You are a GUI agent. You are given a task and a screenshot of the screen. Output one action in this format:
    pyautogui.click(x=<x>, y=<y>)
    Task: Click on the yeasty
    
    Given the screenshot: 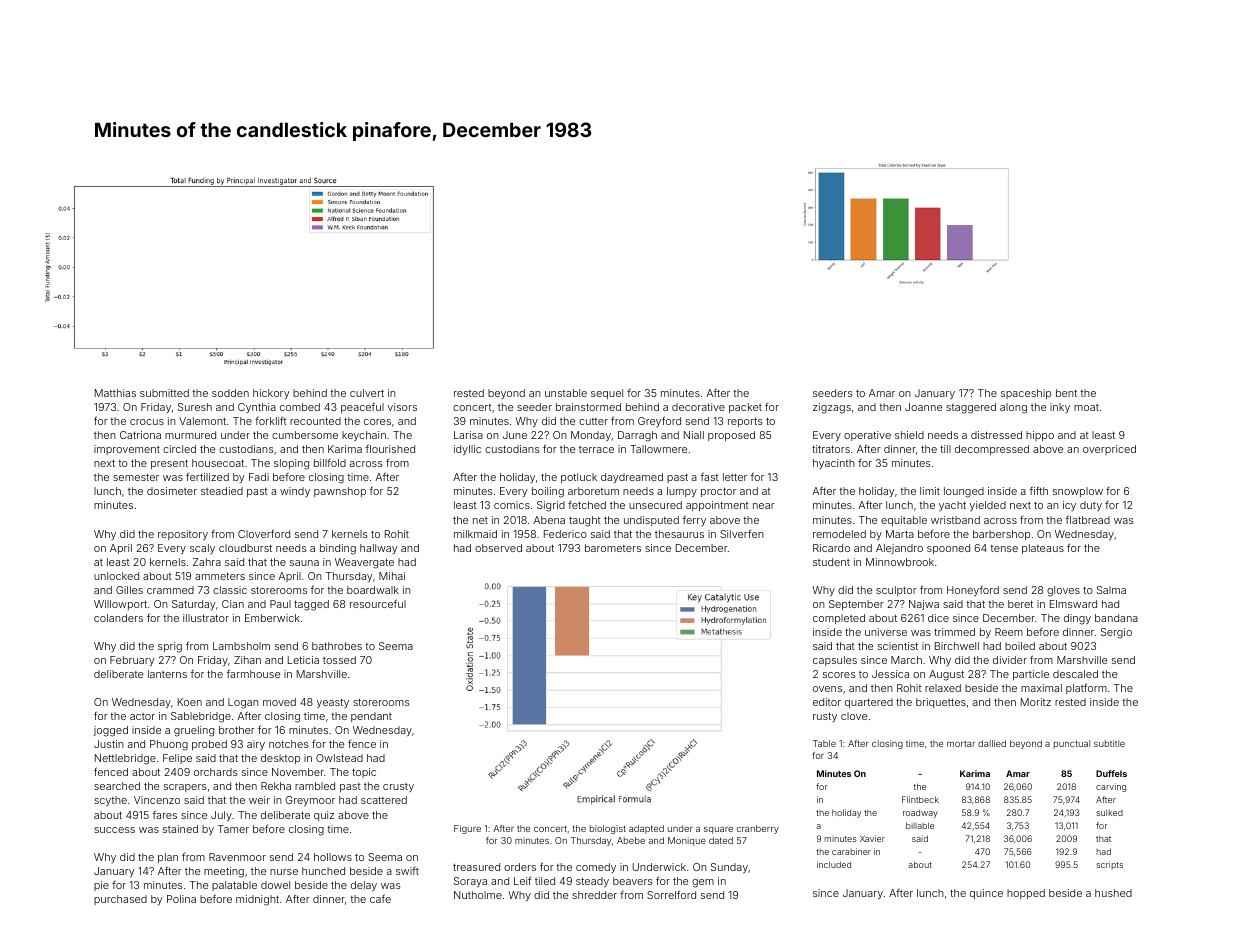 What is the action you would take?
    pyautogui.click(x=333, y=703)
